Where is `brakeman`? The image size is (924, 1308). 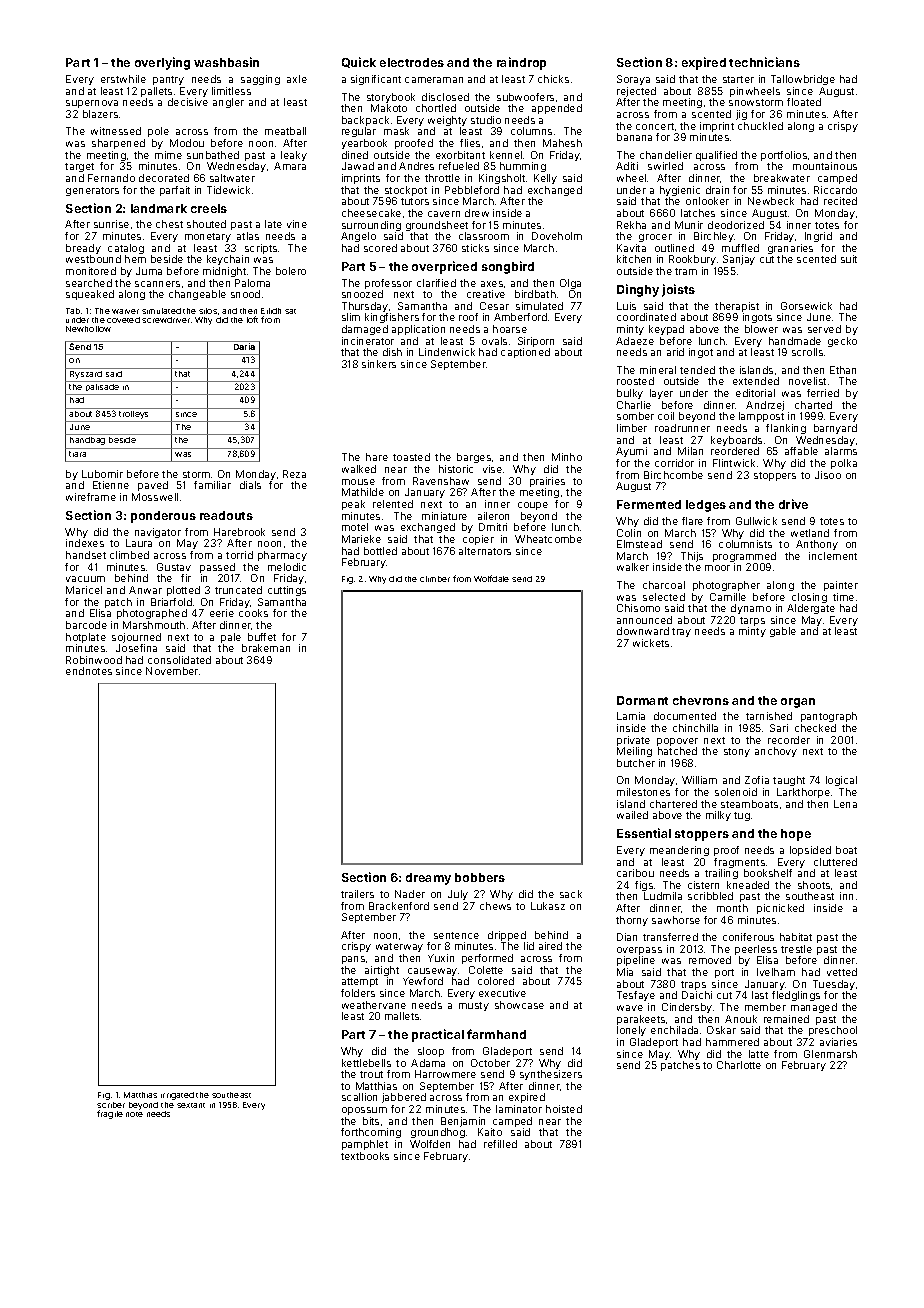
brakeman is located at coordinates (266, 648).
